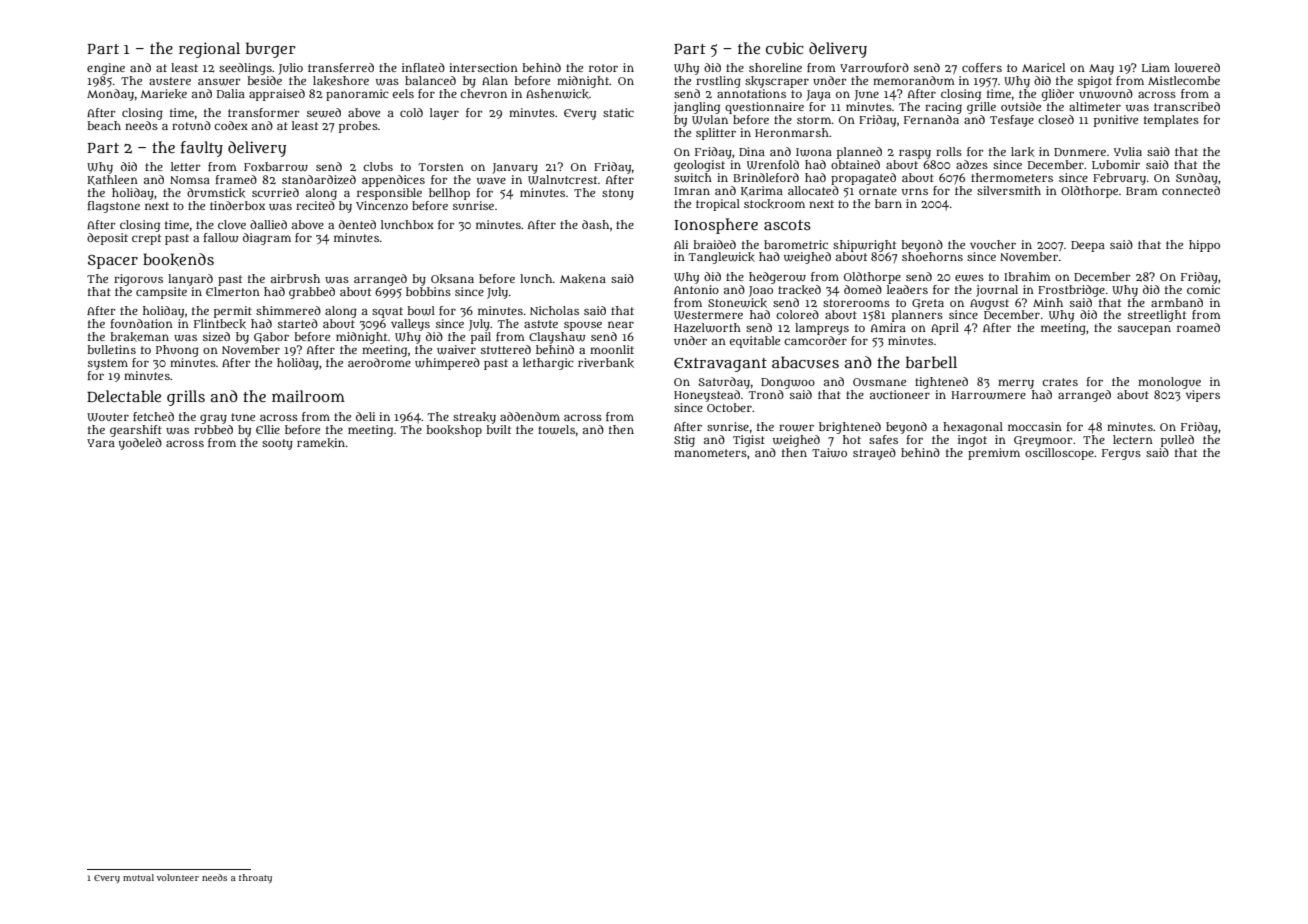 The image size is (1308, 924). I want to click on Liam, so click(1156, 67).
